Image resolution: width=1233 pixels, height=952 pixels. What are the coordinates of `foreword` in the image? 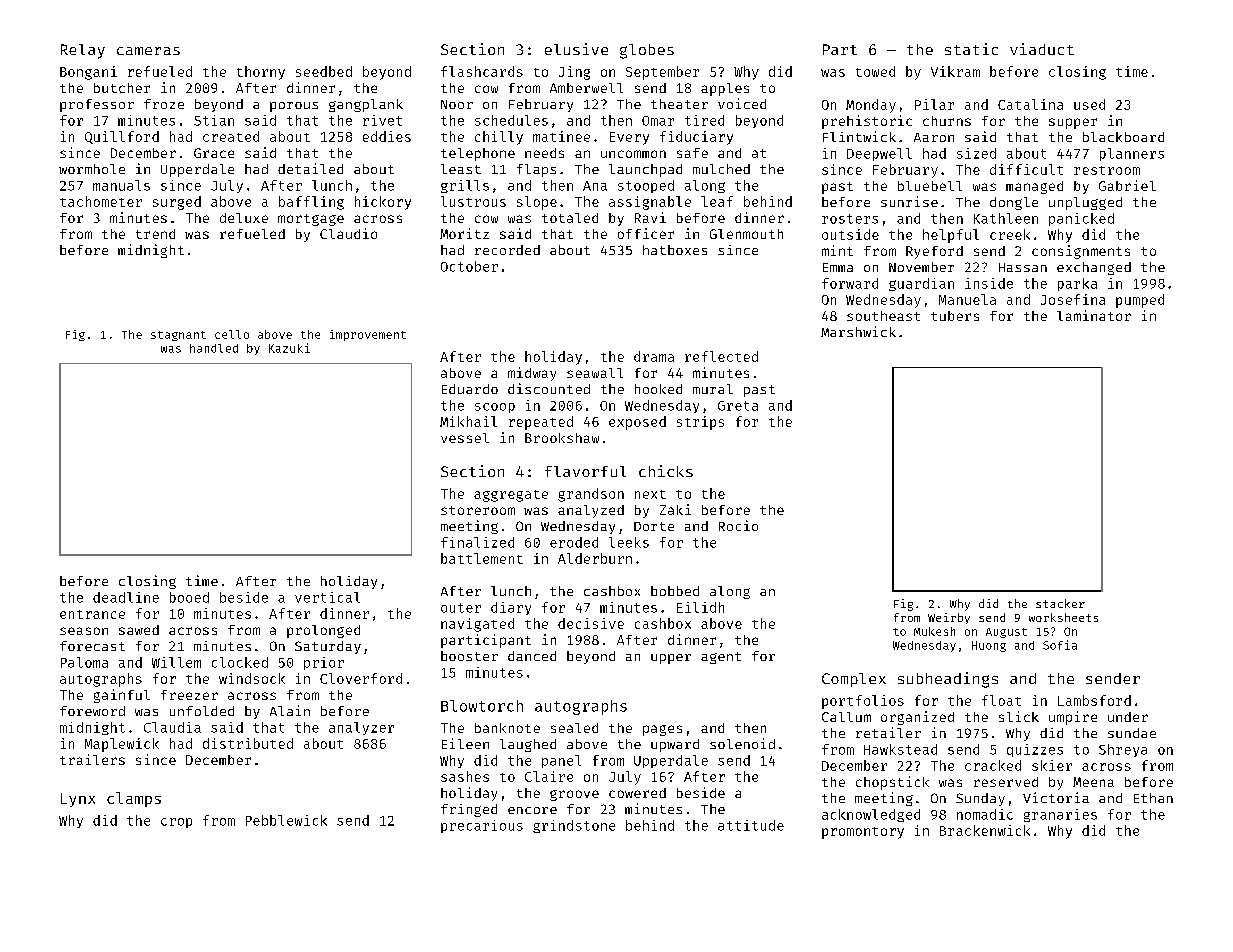 It's located at (92, 711).
